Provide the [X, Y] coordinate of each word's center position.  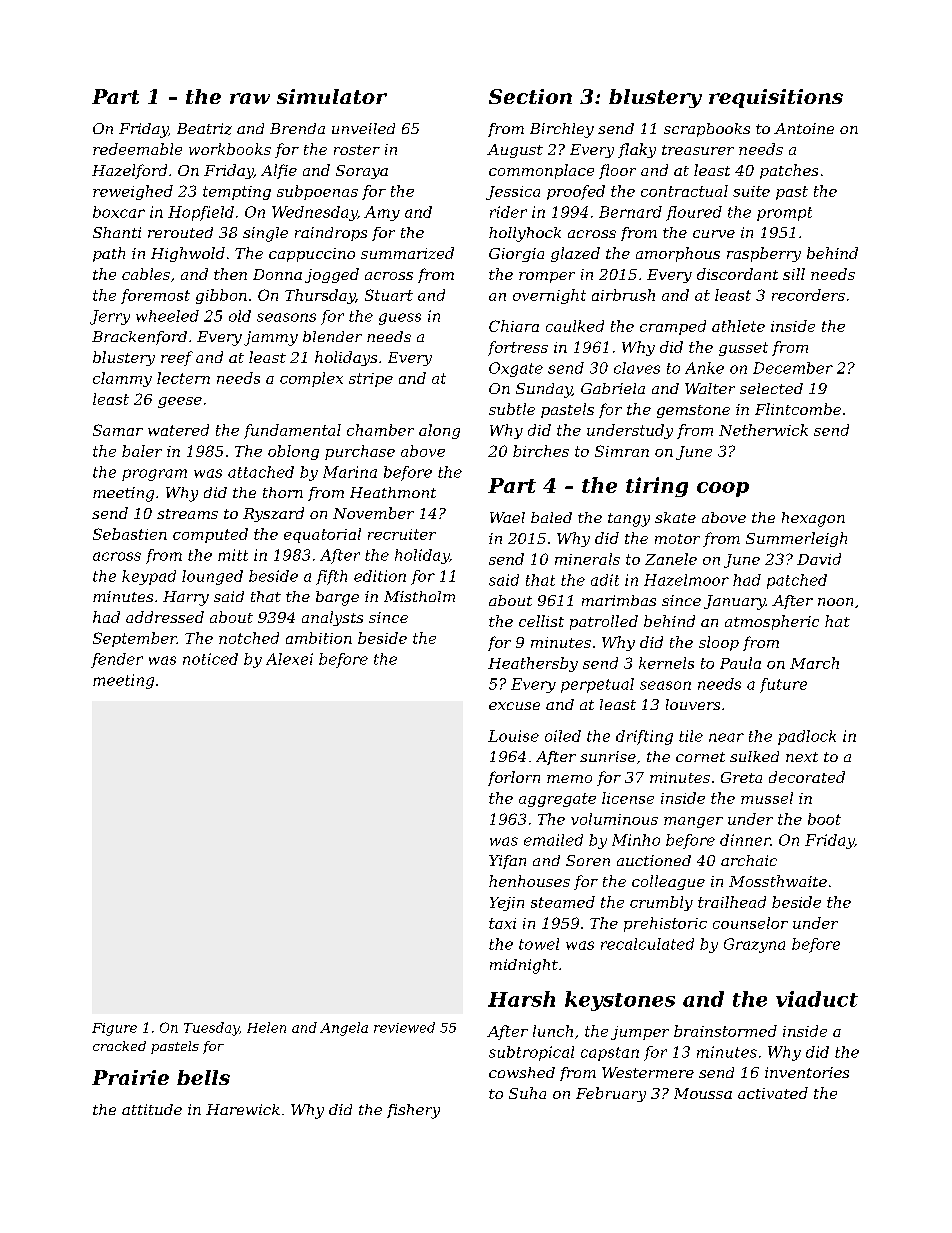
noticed [210, 659]
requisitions [776, 98]
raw [250, 98]
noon [835, 602]
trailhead [732, 902]
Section [530, 96]
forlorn [514, 778]
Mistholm [419, 596]
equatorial [322, 535]
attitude [152, 1109]
